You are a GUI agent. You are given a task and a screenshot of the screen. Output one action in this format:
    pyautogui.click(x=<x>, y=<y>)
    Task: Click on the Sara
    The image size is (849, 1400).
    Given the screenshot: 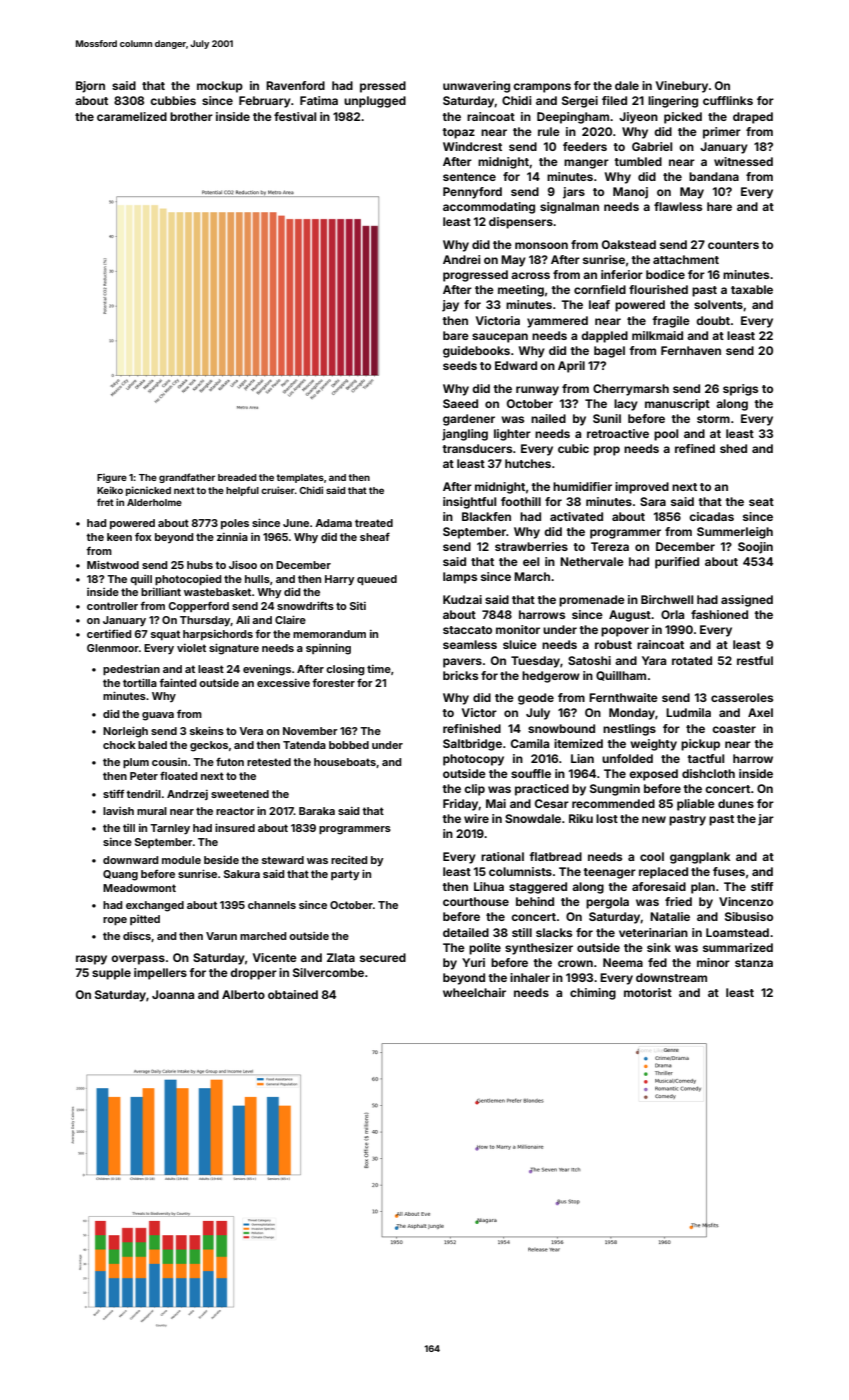 What is the action you would take?
    pyautogui.click(x=653, y=501)
